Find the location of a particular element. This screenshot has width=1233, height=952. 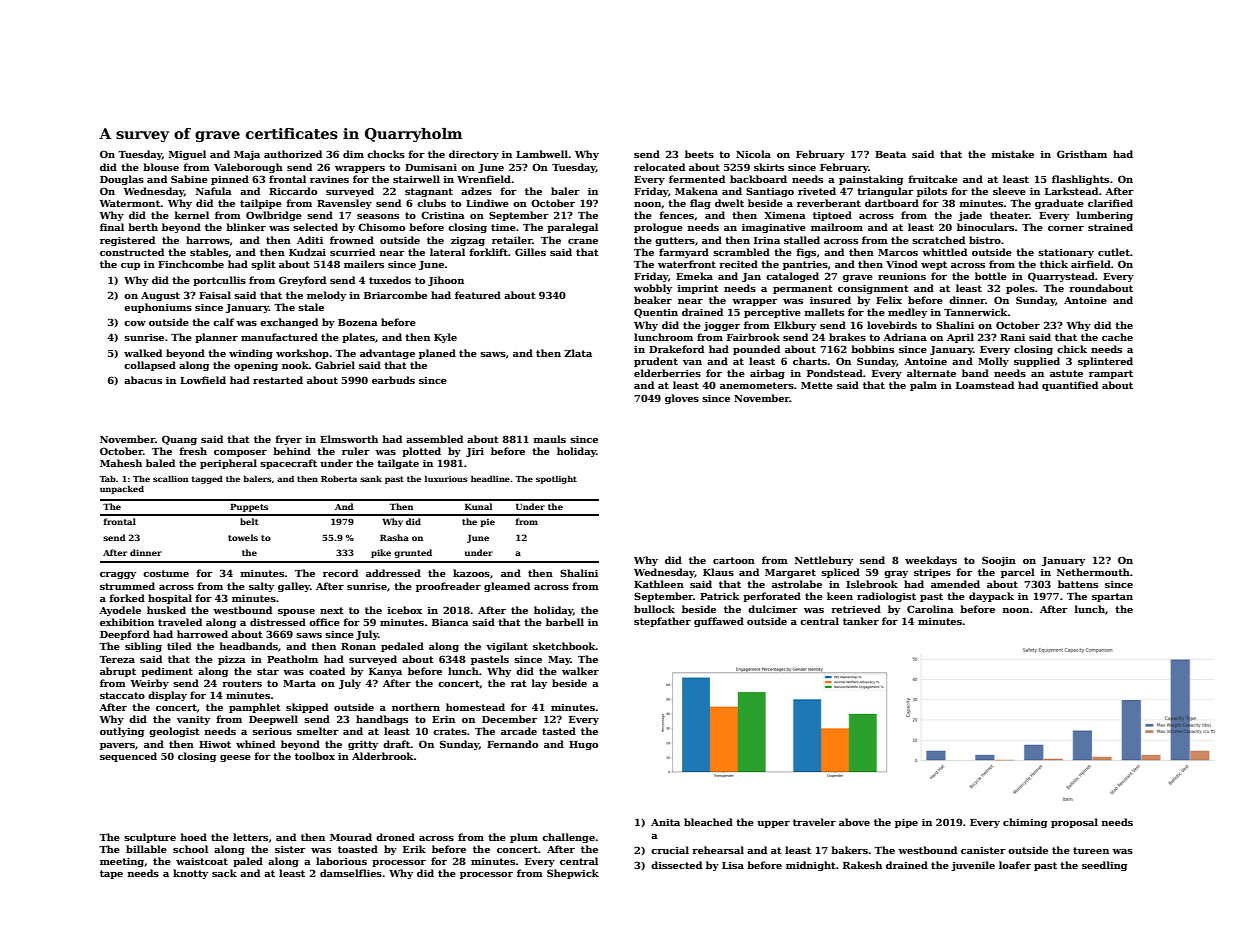

Zlata is located at coordinates (578, 353).
